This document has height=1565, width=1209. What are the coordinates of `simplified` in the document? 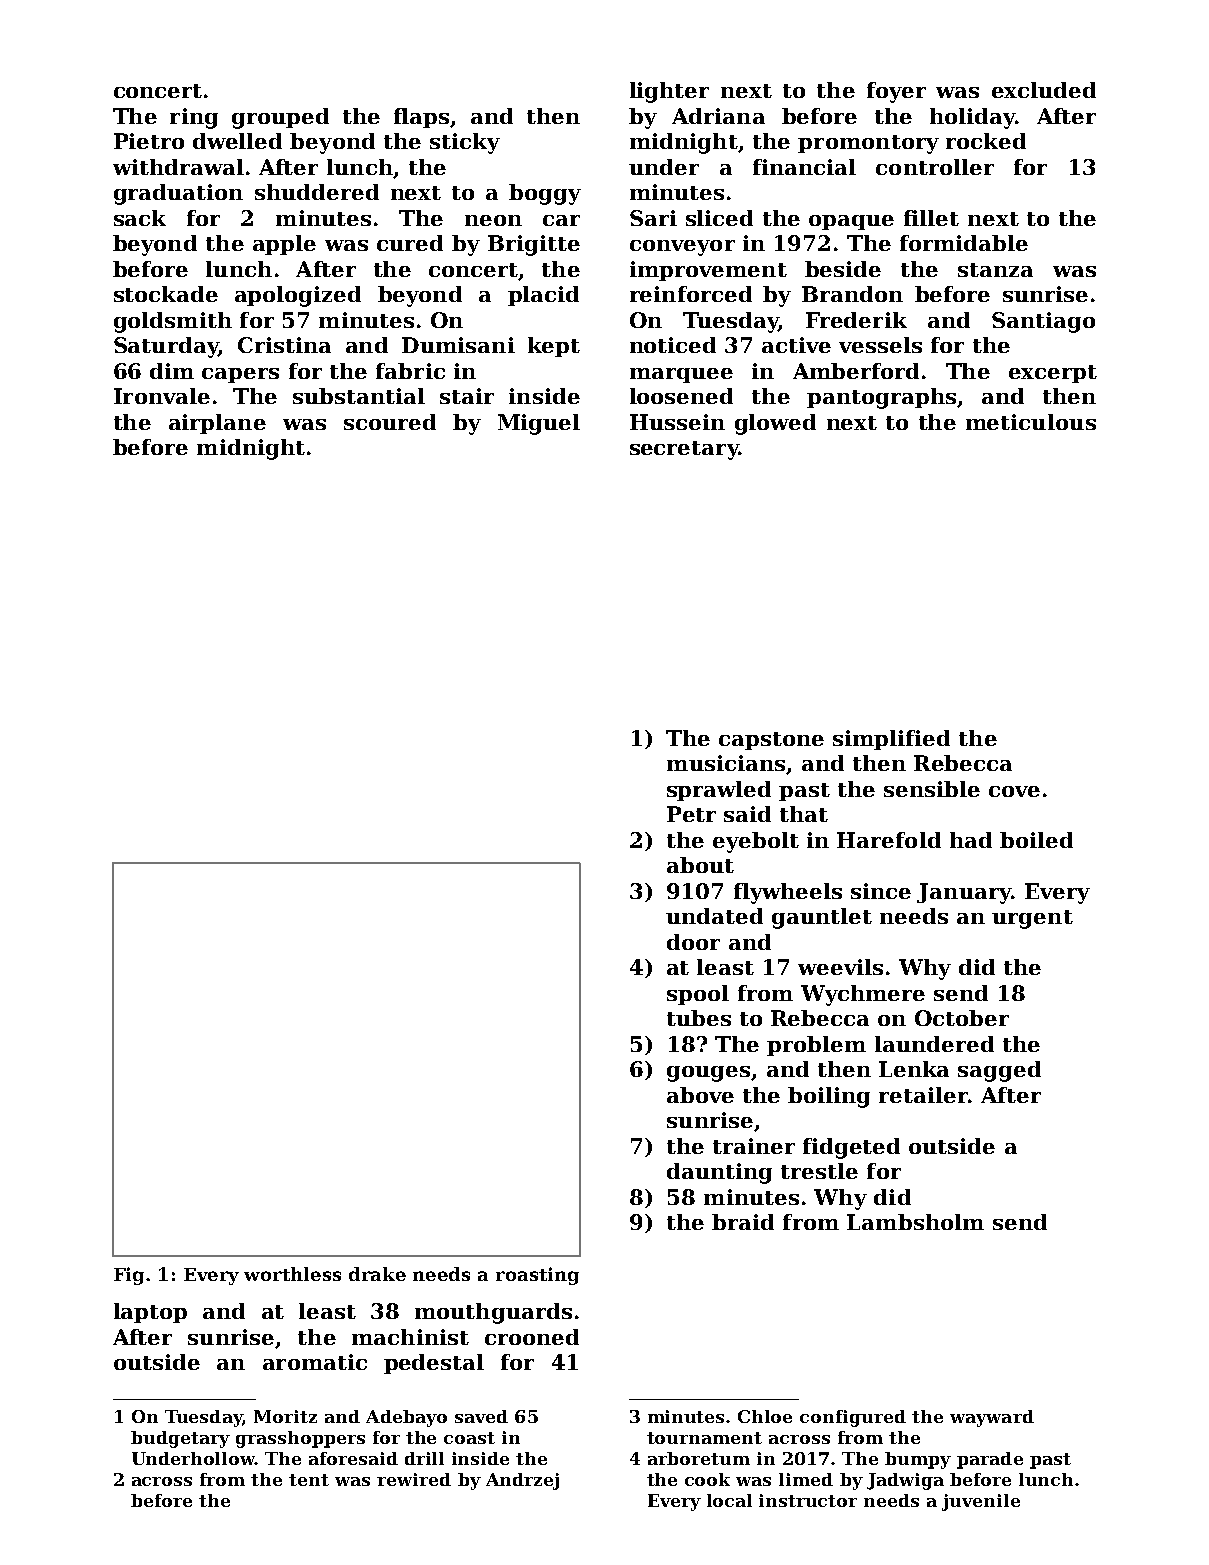 It's located at (891, 740).
